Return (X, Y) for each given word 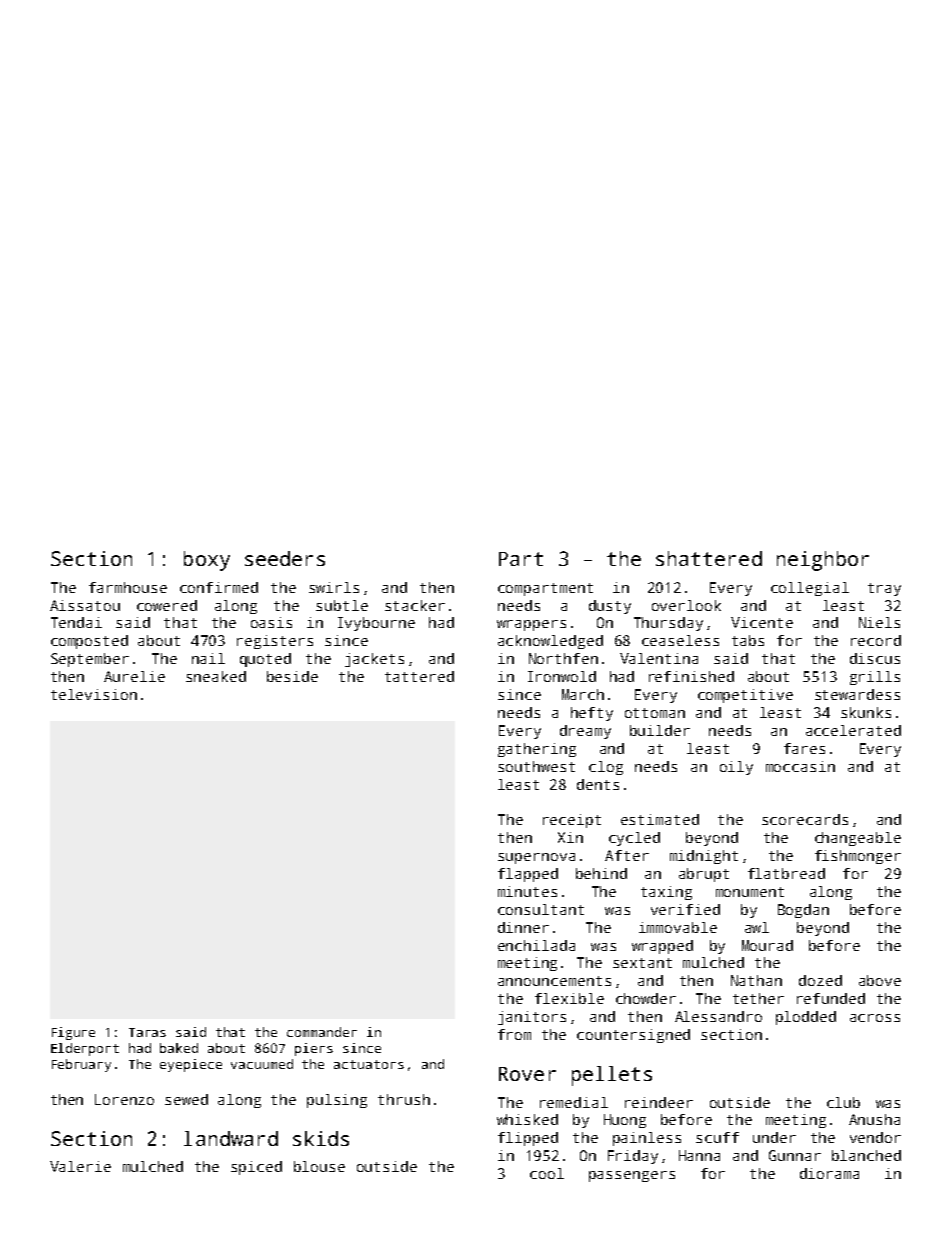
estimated (660, 819)
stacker (415, 605)
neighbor (823, 561)
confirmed (219, 587)
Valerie (80, 1166)
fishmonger (858, 857)
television (94, 694)
